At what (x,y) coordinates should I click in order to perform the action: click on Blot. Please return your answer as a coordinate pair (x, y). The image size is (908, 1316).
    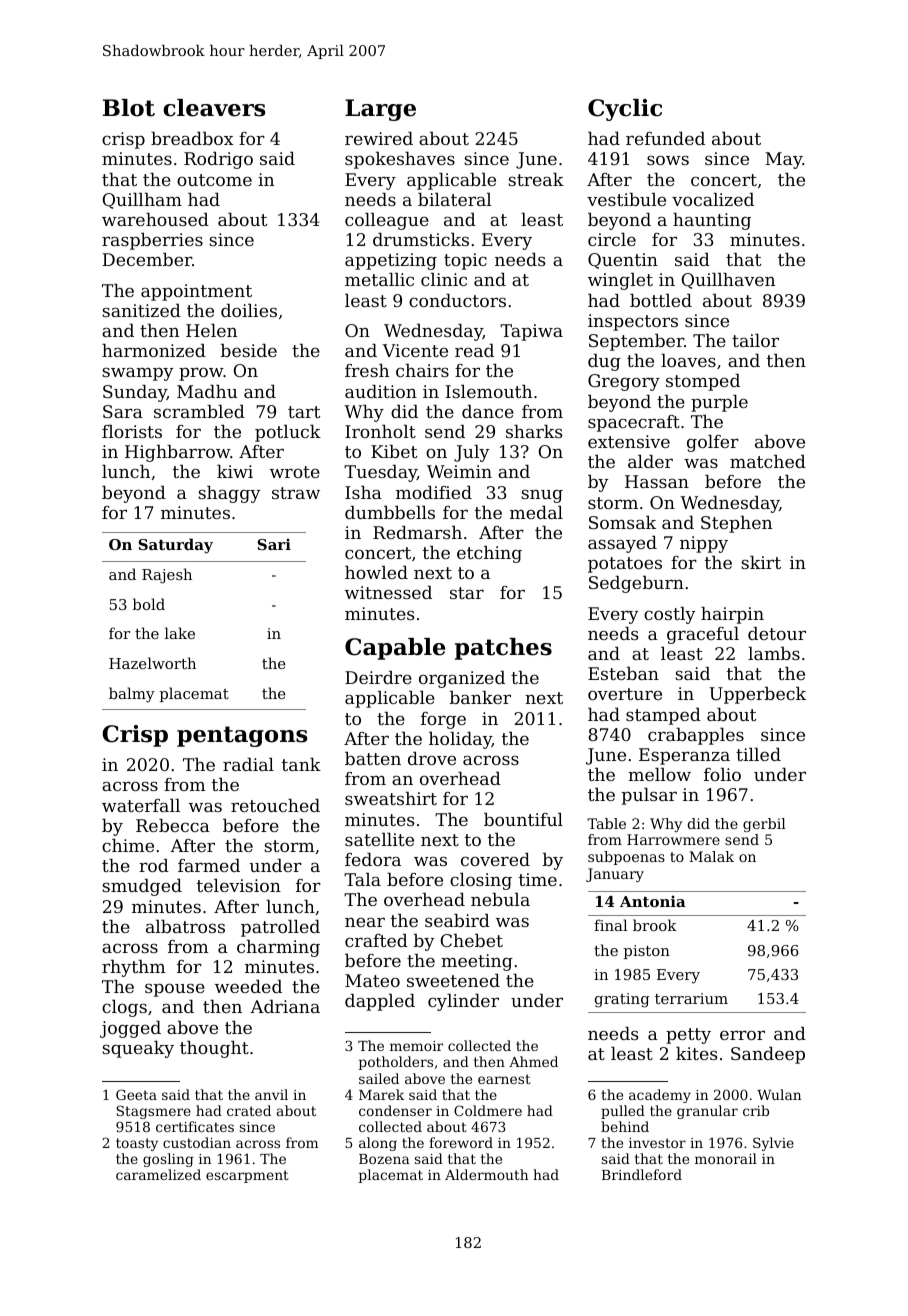
    Looking at the image, I should click on (129, 108).
